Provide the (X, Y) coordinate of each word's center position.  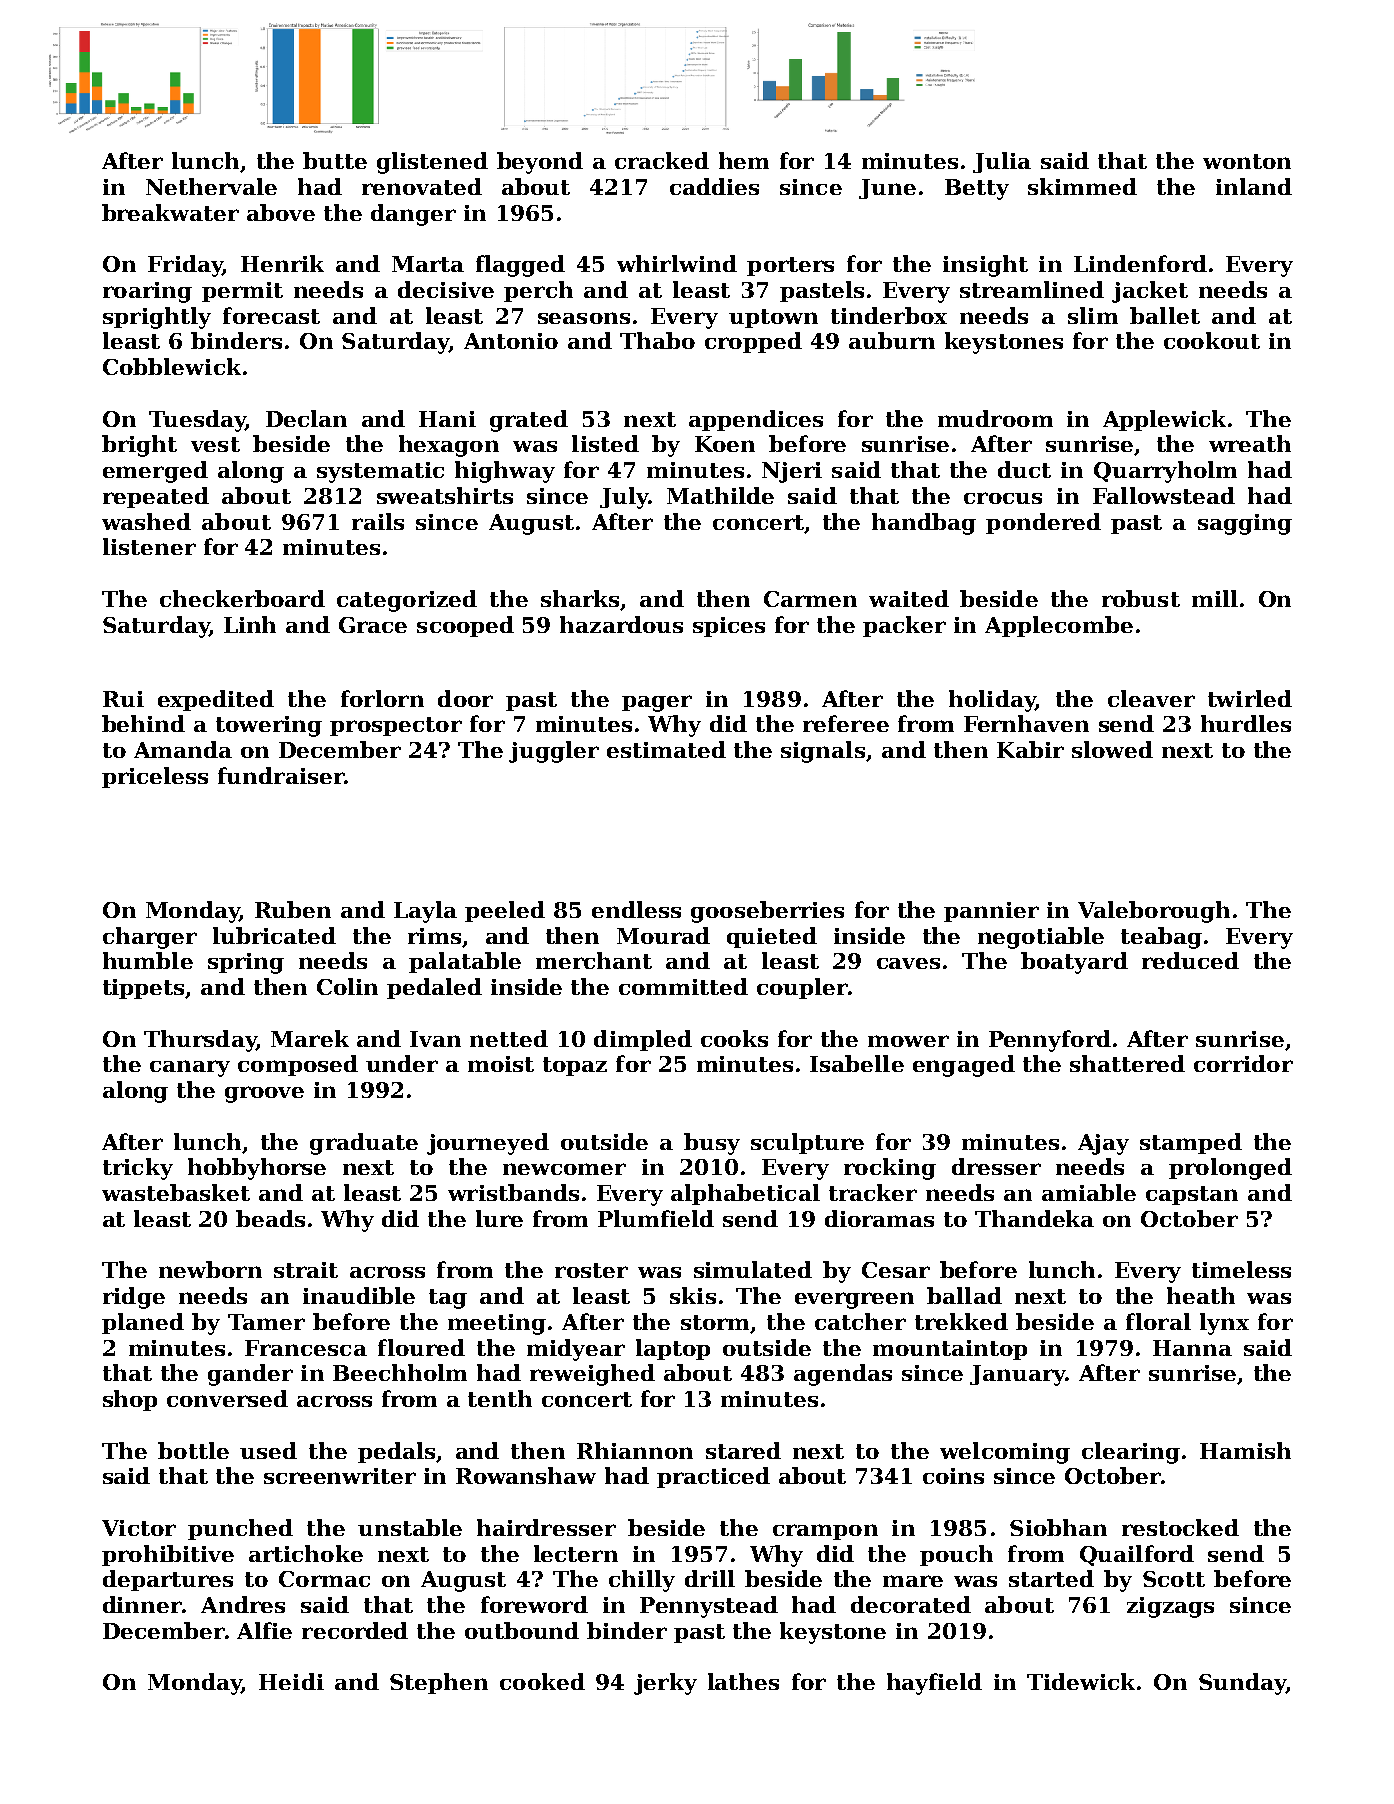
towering (269, 726)
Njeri (792, 472)
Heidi (291, 1681)
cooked (542, 1681)
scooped (465, 626)
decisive (446, 289)
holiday (992, 701)
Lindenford (1140, 263)
